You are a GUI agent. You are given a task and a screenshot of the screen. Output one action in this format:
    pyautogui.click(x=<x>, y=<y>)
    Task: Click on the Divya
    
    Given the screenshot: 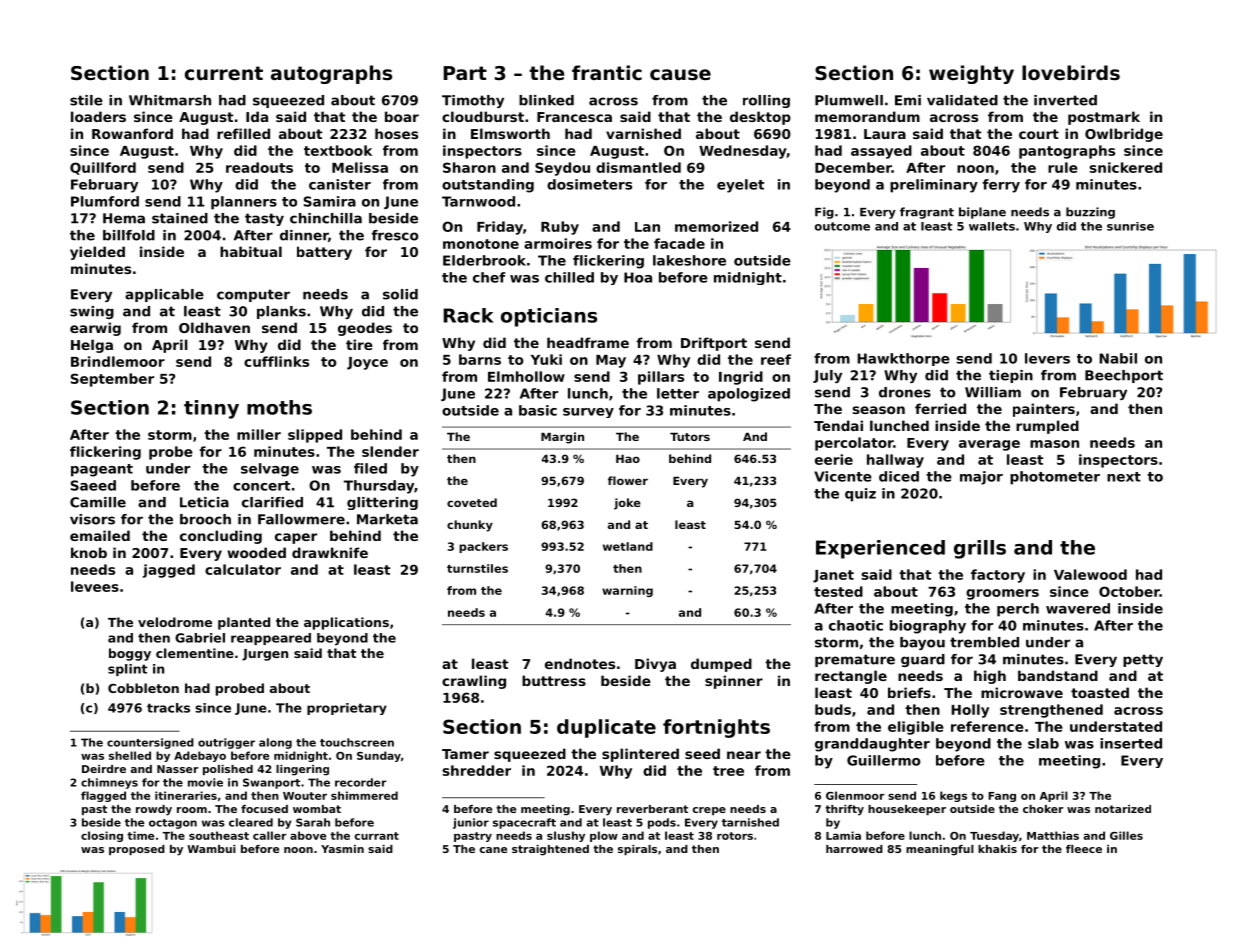 What is the action you would take?
    pyautogui.click(x=655, y=665)
